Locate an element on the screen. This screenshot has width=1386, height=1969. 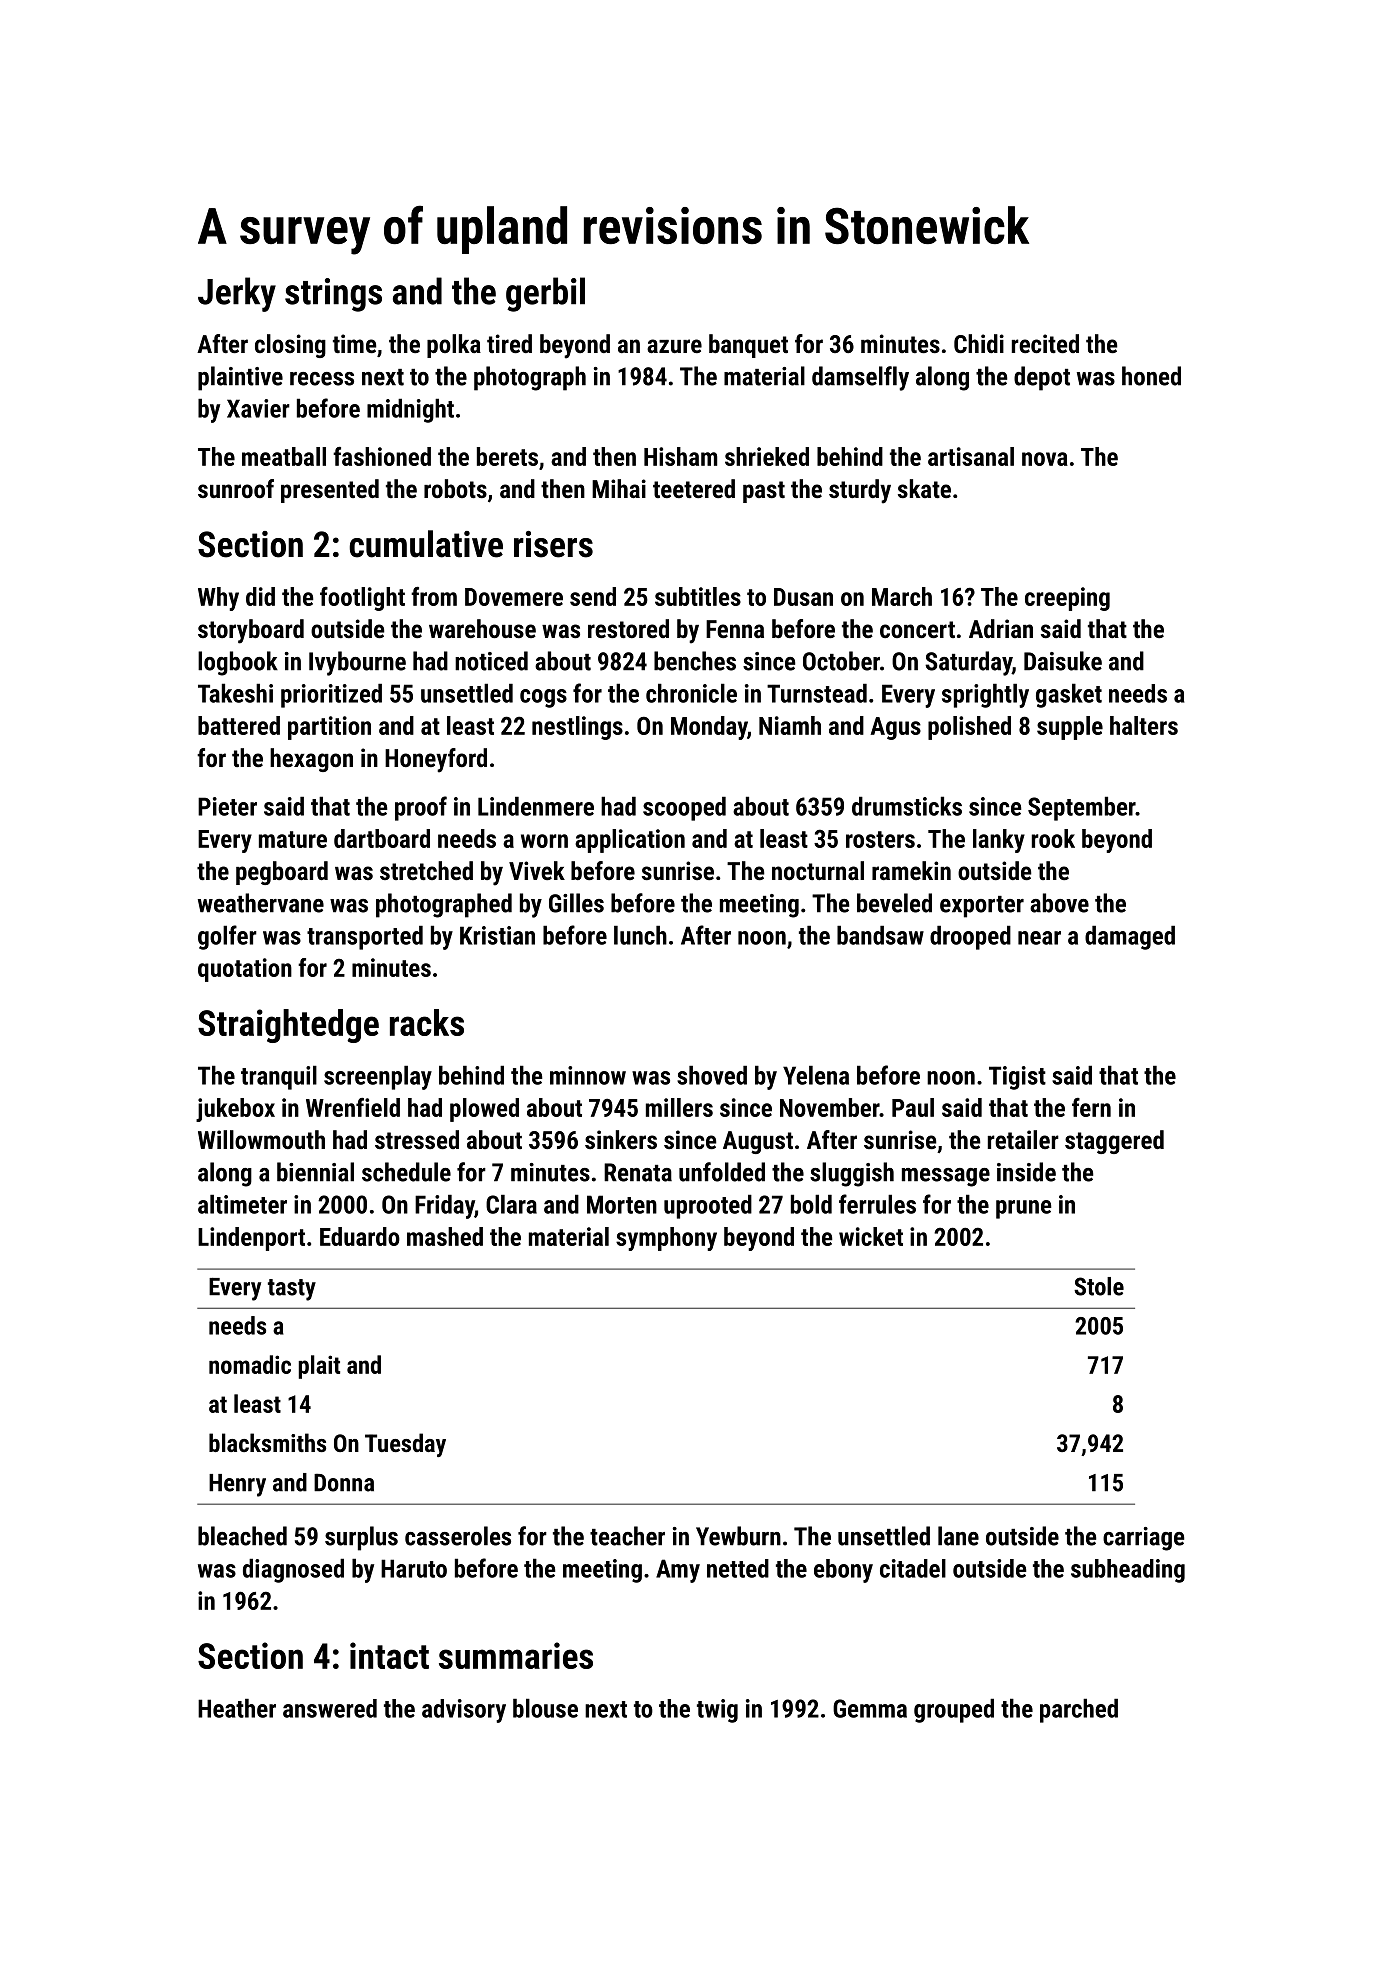
Heather is located at coordinates (237, 1708).
